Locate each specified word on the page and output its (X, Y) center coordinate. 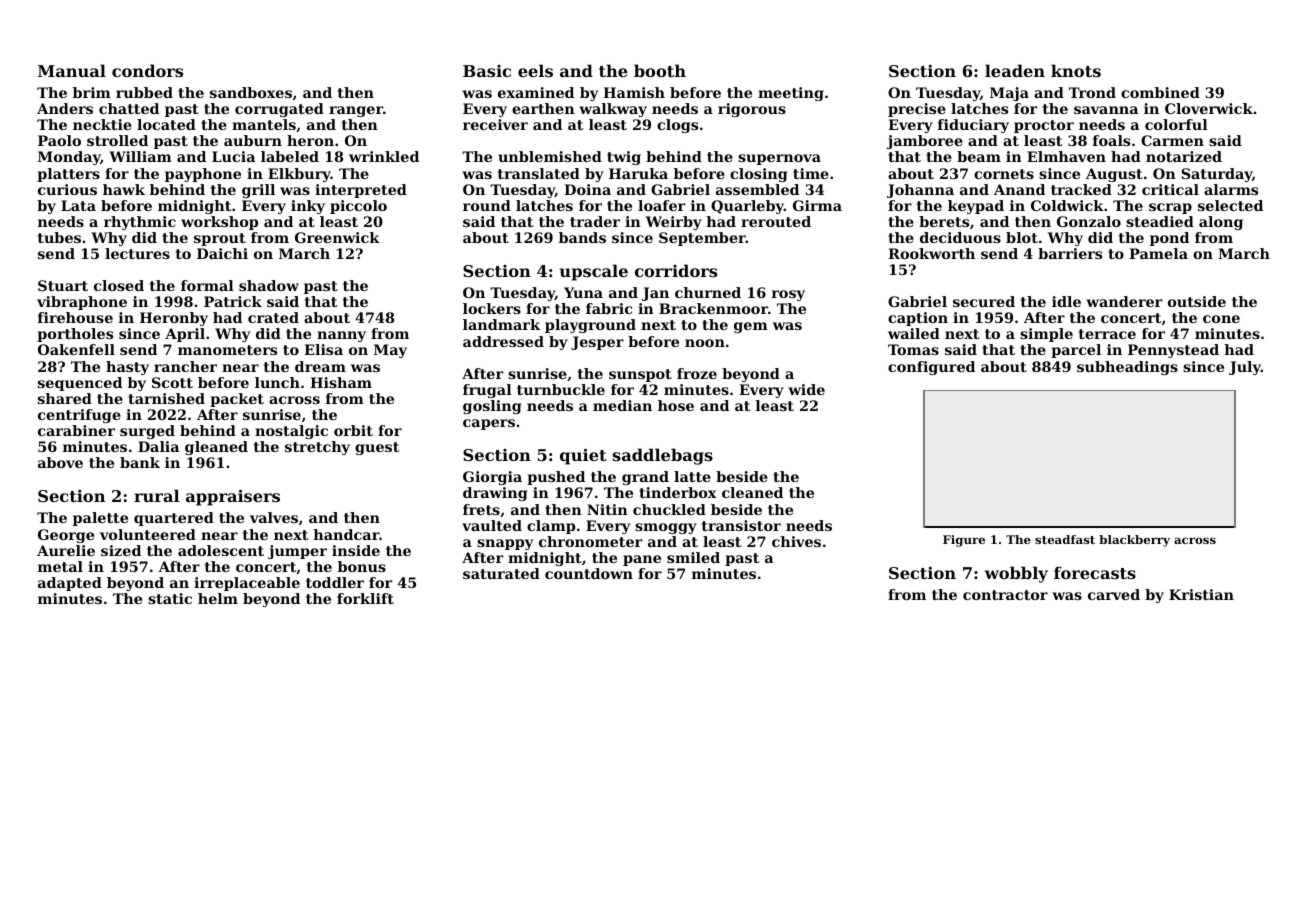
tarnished (166, 398)
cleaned (752, 492)
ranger (356, 111)
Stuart (63, 285)
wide (806, 389)
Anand (1019, 189)
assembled (757, 189)
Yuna (583, 292)
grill (258, 191)
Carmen (1172, 140)
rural (157, 495)
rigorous (752, 110)
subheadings (1127, 368)
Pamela (1158, 253)
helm (218, 598)
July (1245, 368)
